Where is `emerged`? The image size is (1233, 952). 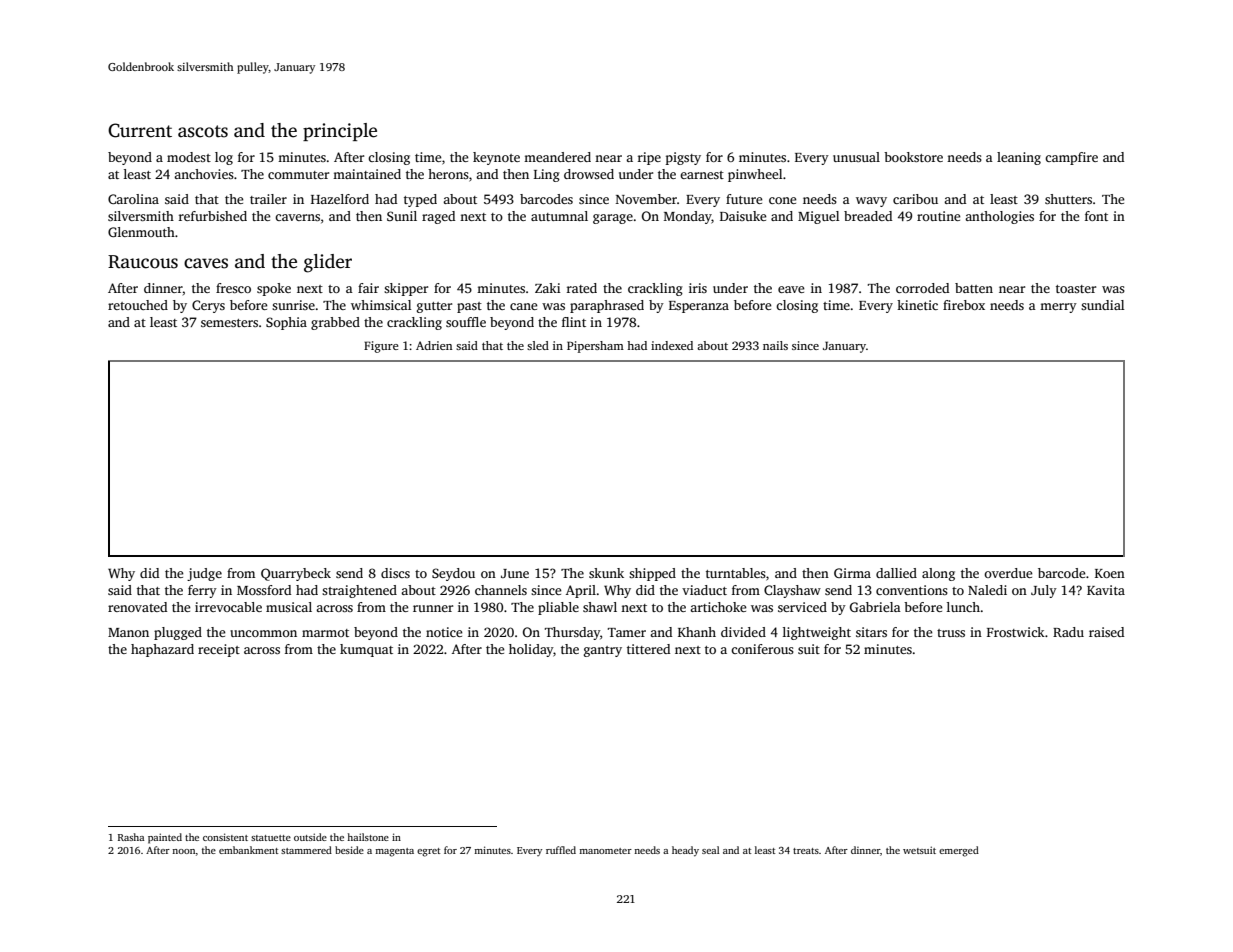
emerged is located at coordinates (959, 851).
